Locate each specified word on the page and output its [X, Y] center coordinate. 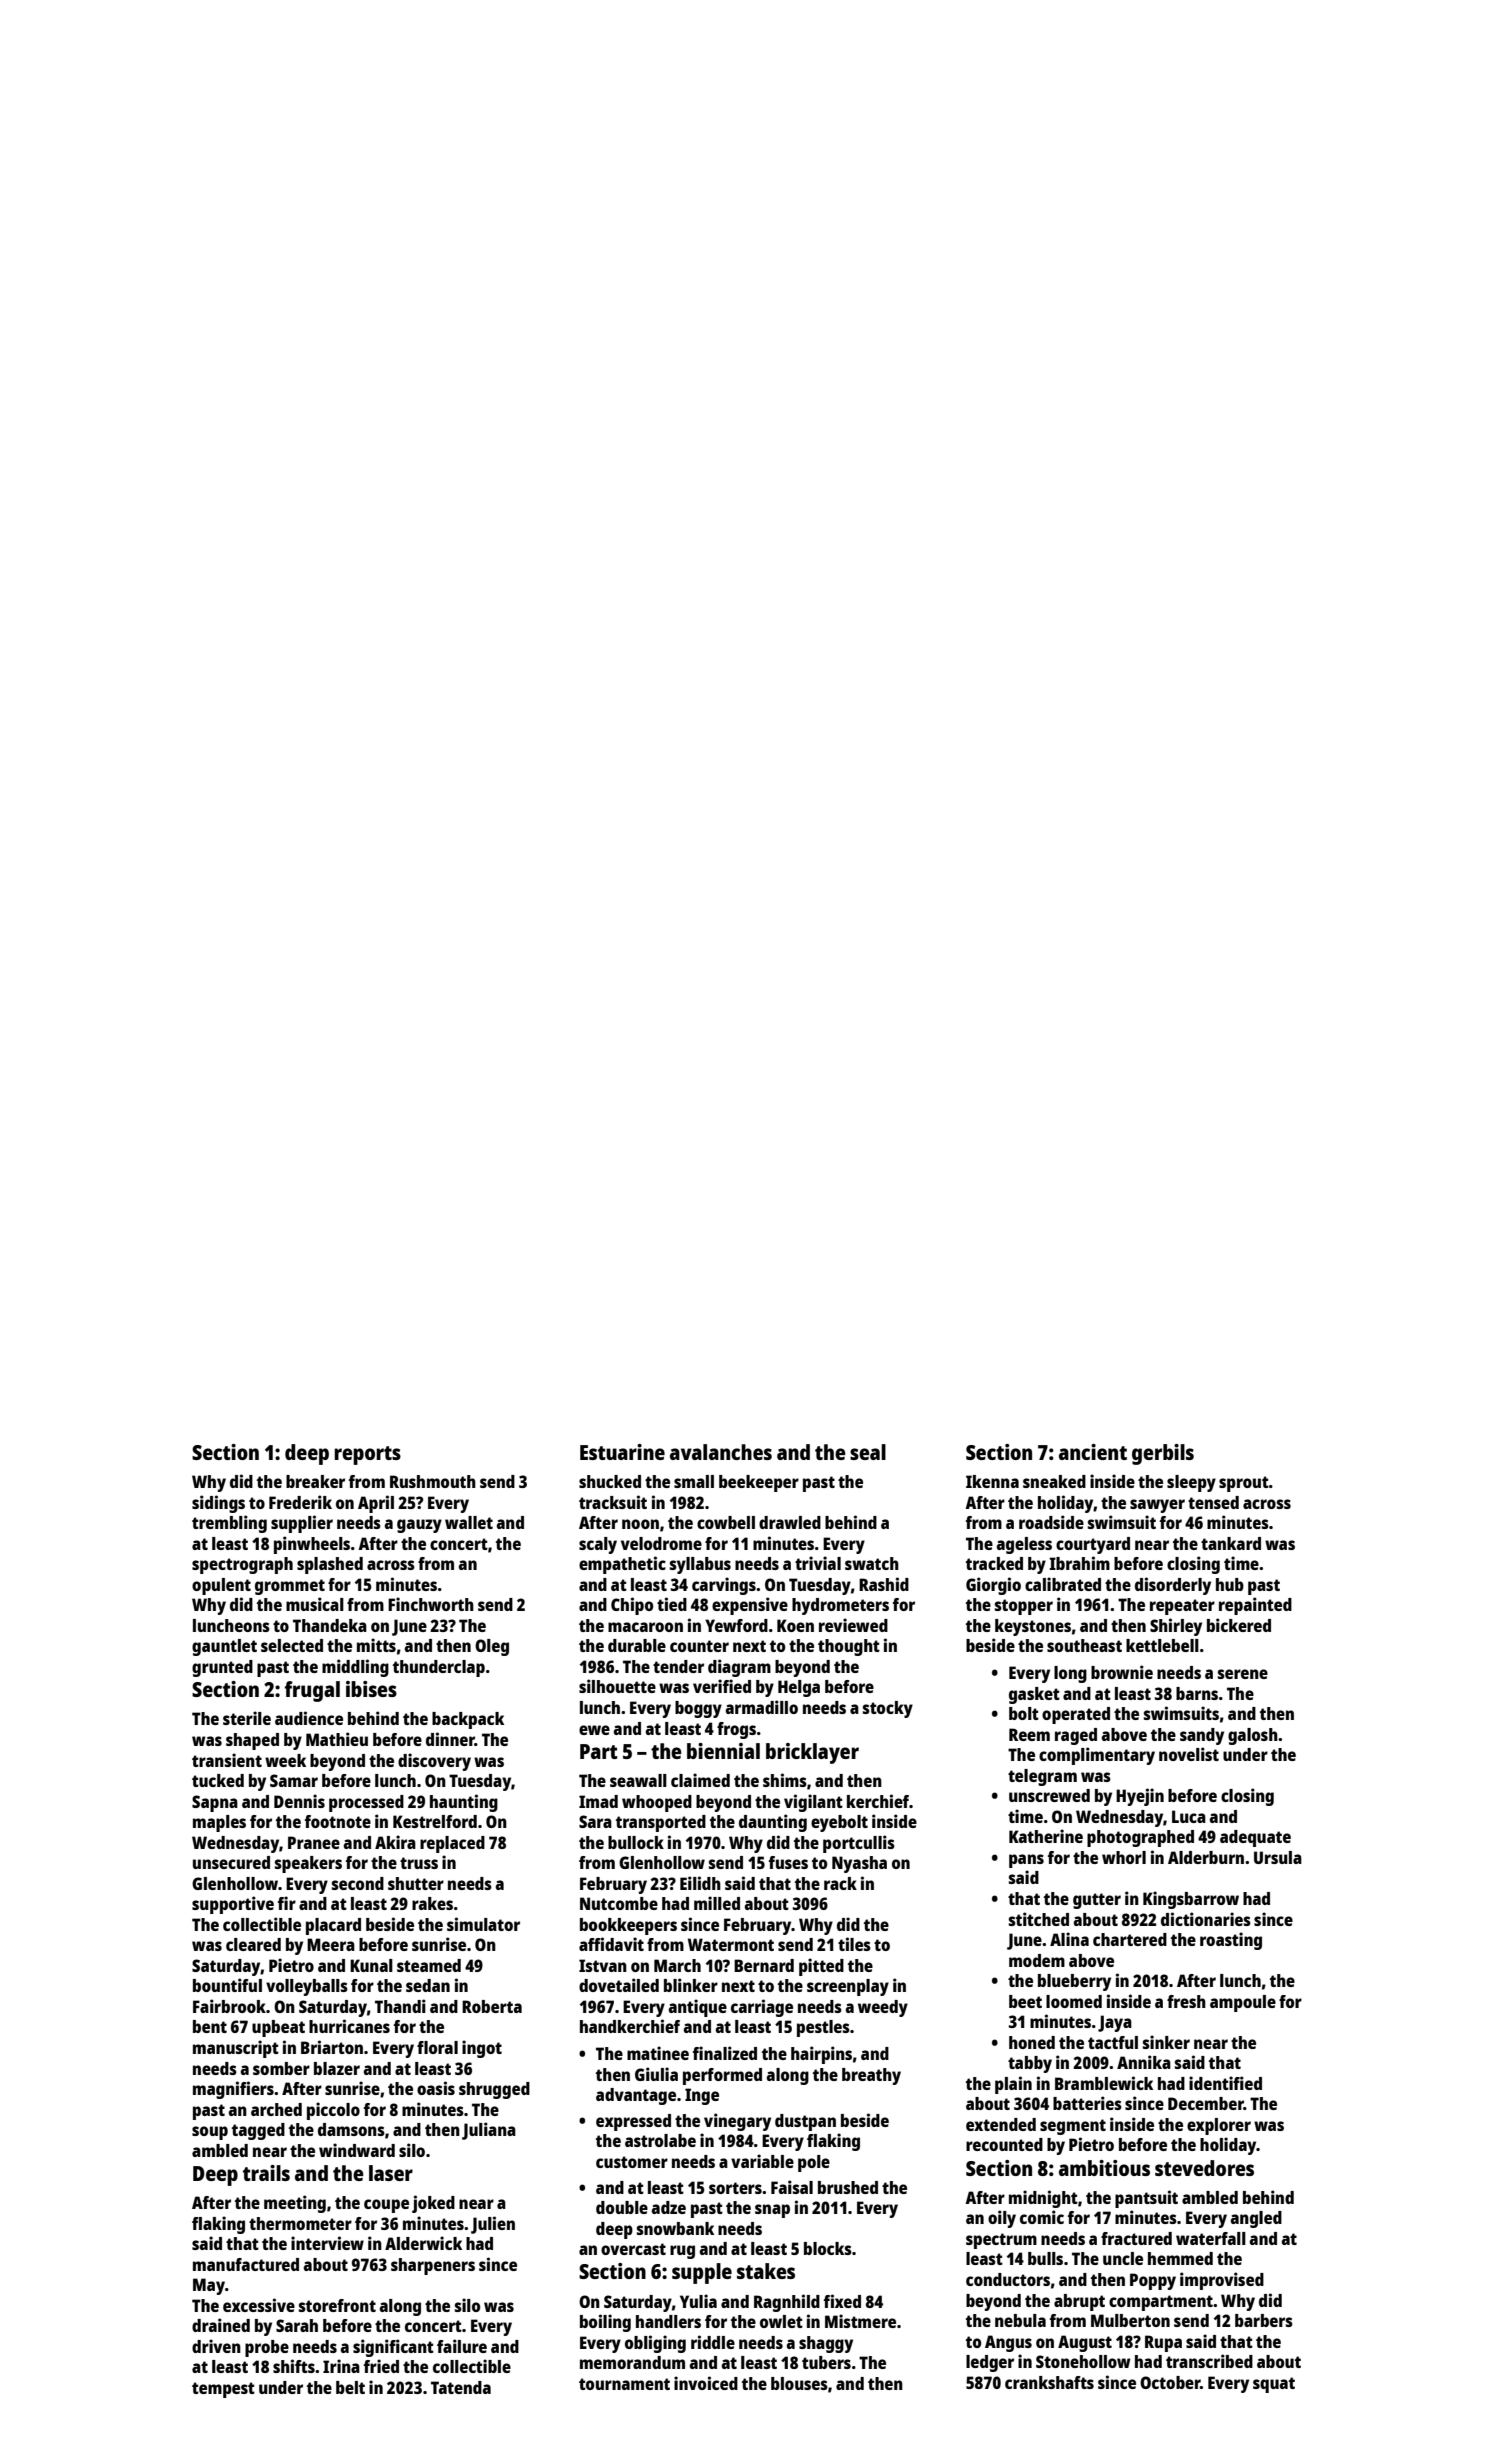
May [209, 2286]
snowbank [675, 2228]
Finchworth [431, 1604]
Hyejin [1140, 1797]
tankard [1231, 1543]
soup [210, 2133]
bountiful [227, 1985]
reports [367, 1455]
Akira [395, 1842]
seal [868, 1452]
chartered [1130, 1939]
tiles [854, 1944]
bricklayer [812, 1753]
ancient [1093, 1452]
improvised [1222, 2281]
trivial [818, 1563]
